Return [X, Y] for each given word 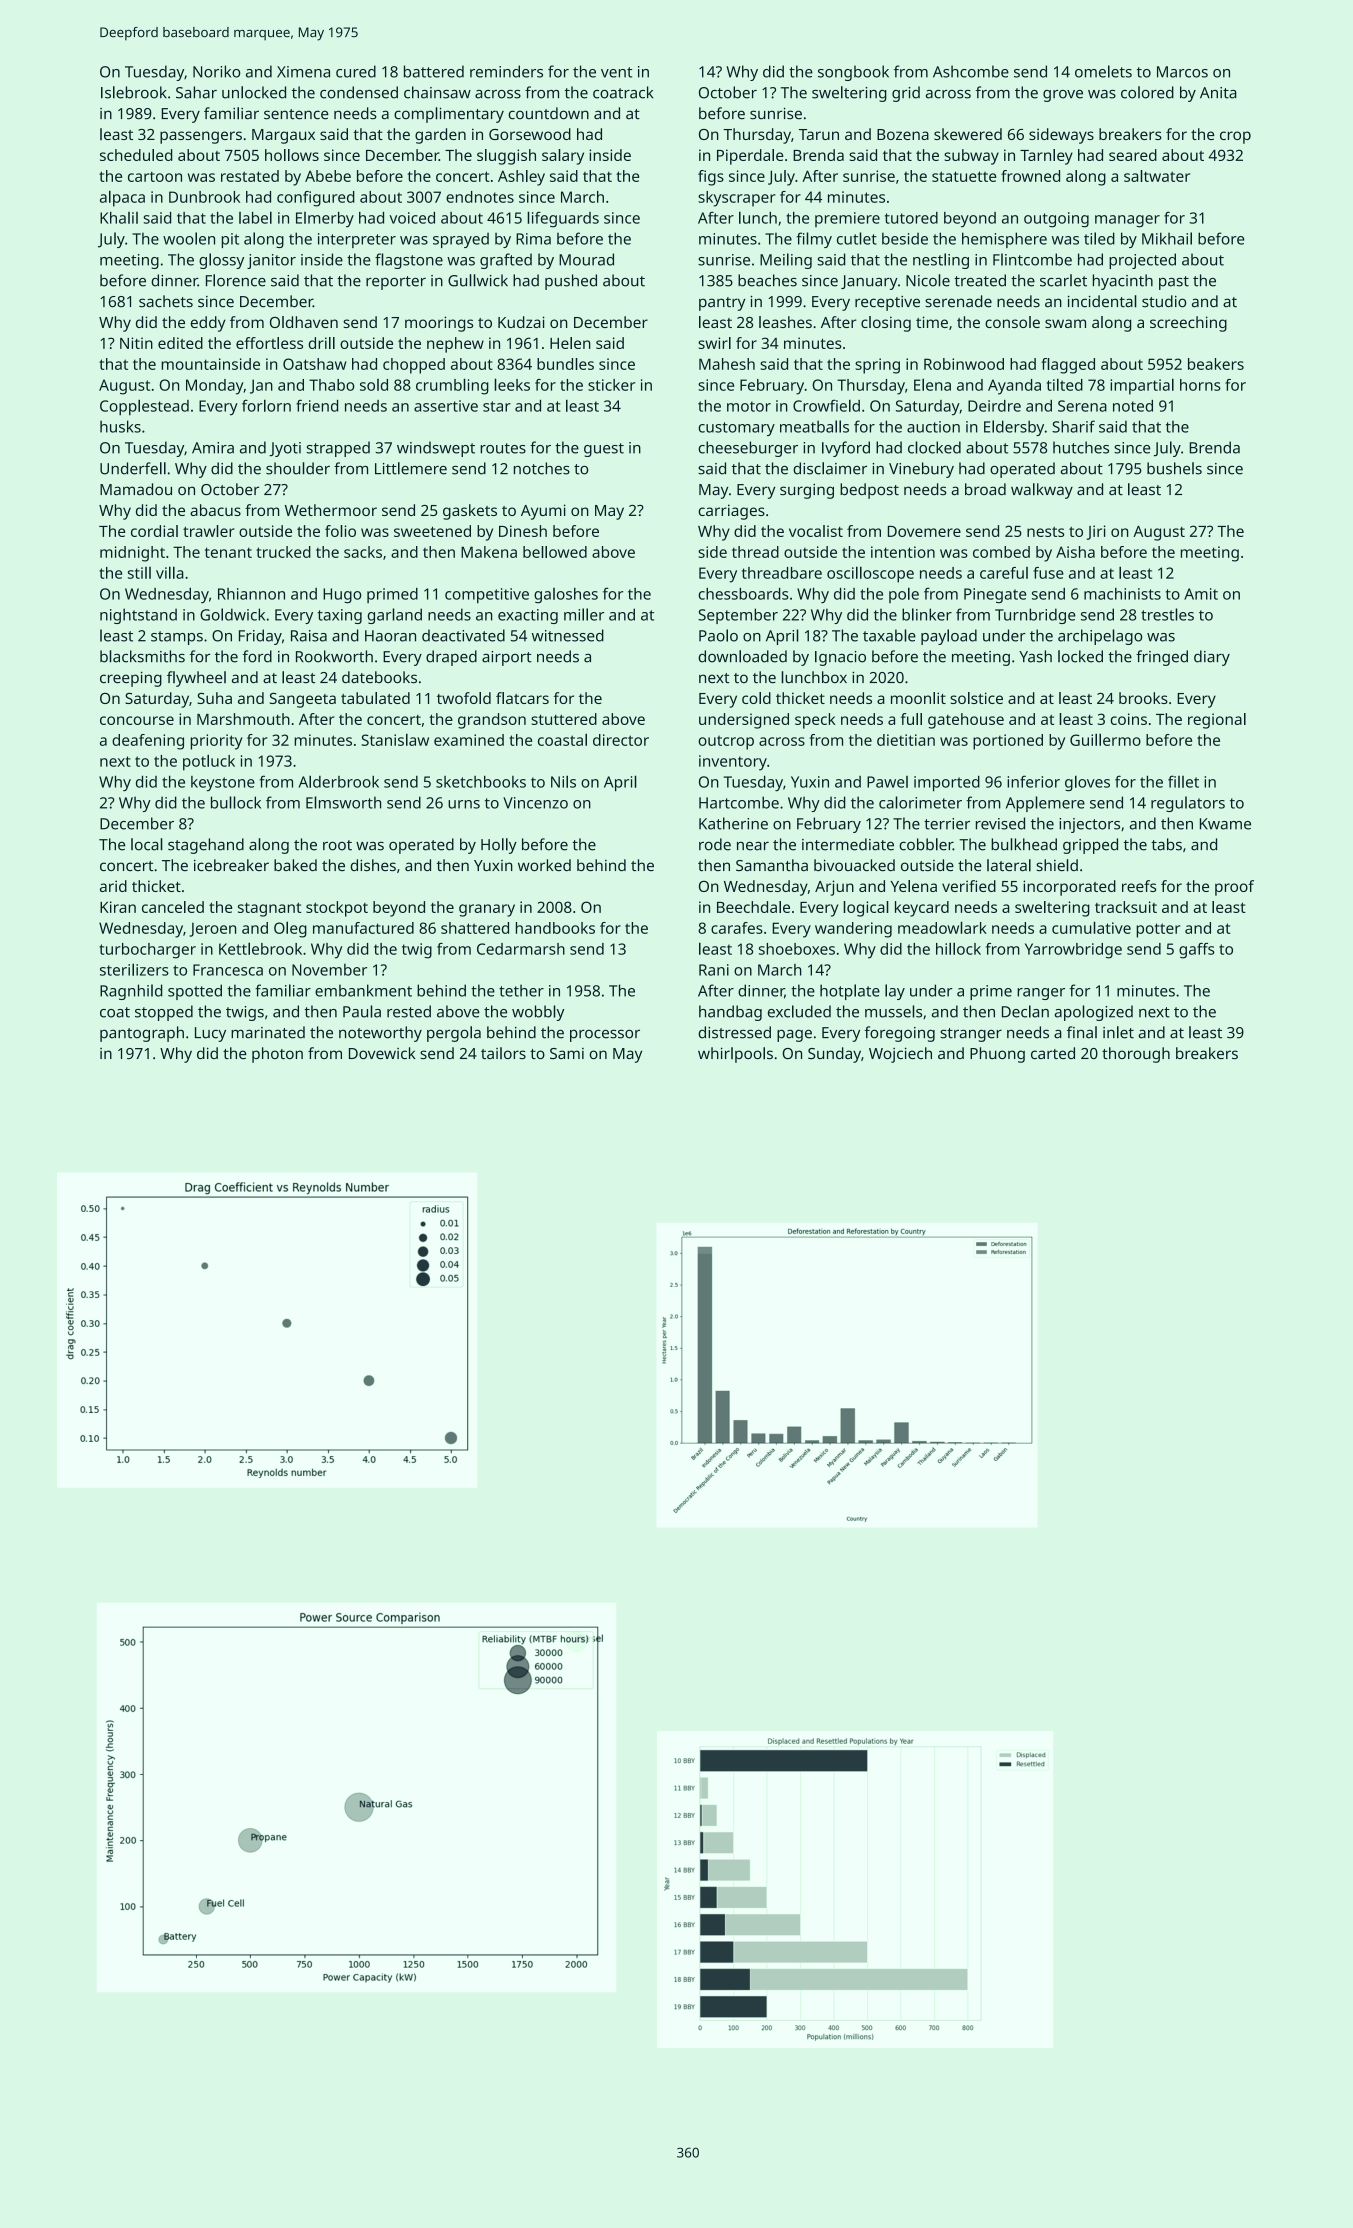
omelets [1103, 71]
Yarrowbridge [1073, 951]
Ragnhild [131, 992]
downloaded [742, 656]
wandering [853, 930]
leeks [512, 385]
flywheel [196, 679]
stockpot [337, 909]
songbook [853, 73]
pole [904, 595]
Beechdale [753, 907]
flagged [1068, 366]
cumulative [1091, 928]
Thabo [332, 385]
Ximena [303, 72]
